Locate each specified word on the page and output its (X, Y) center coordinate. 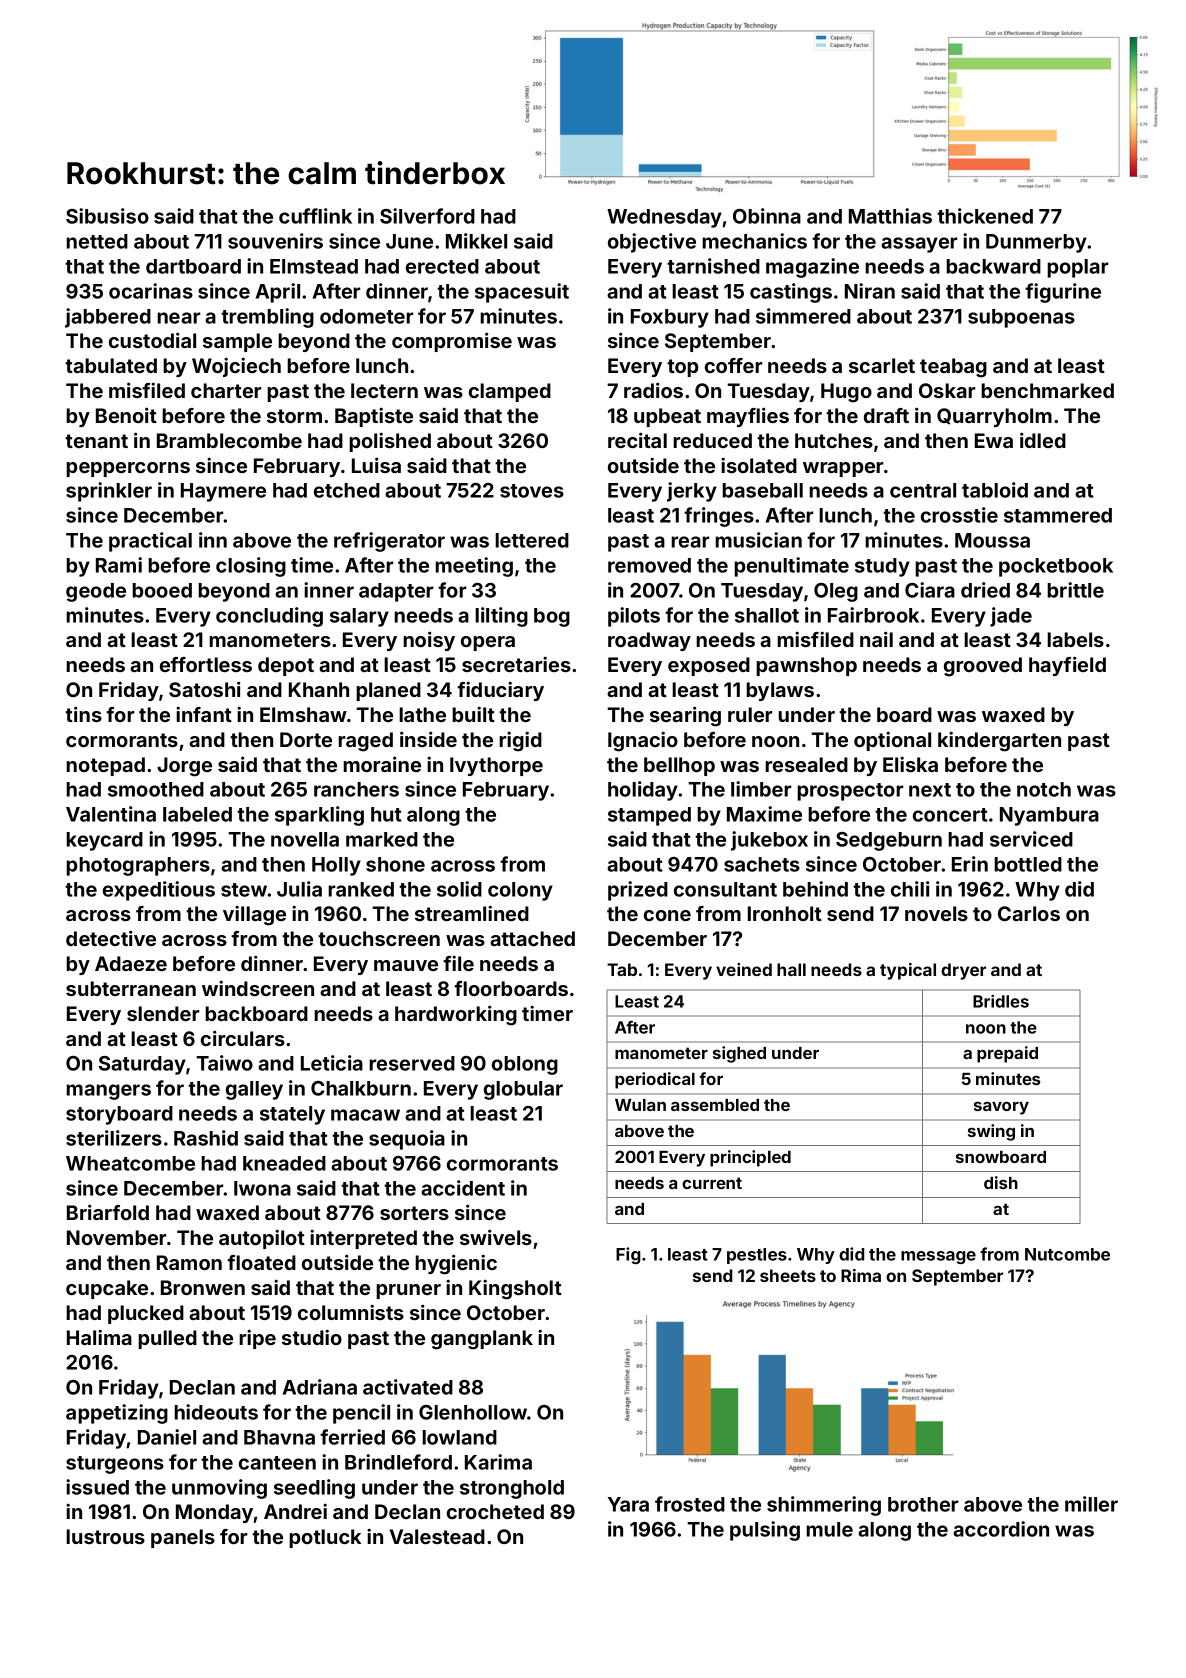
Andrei (295, 1511)
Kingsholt (515, 1290)
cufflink (315, 216)
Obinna (767, 216)
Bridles (1001, 1001)
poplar (1078, 268)
